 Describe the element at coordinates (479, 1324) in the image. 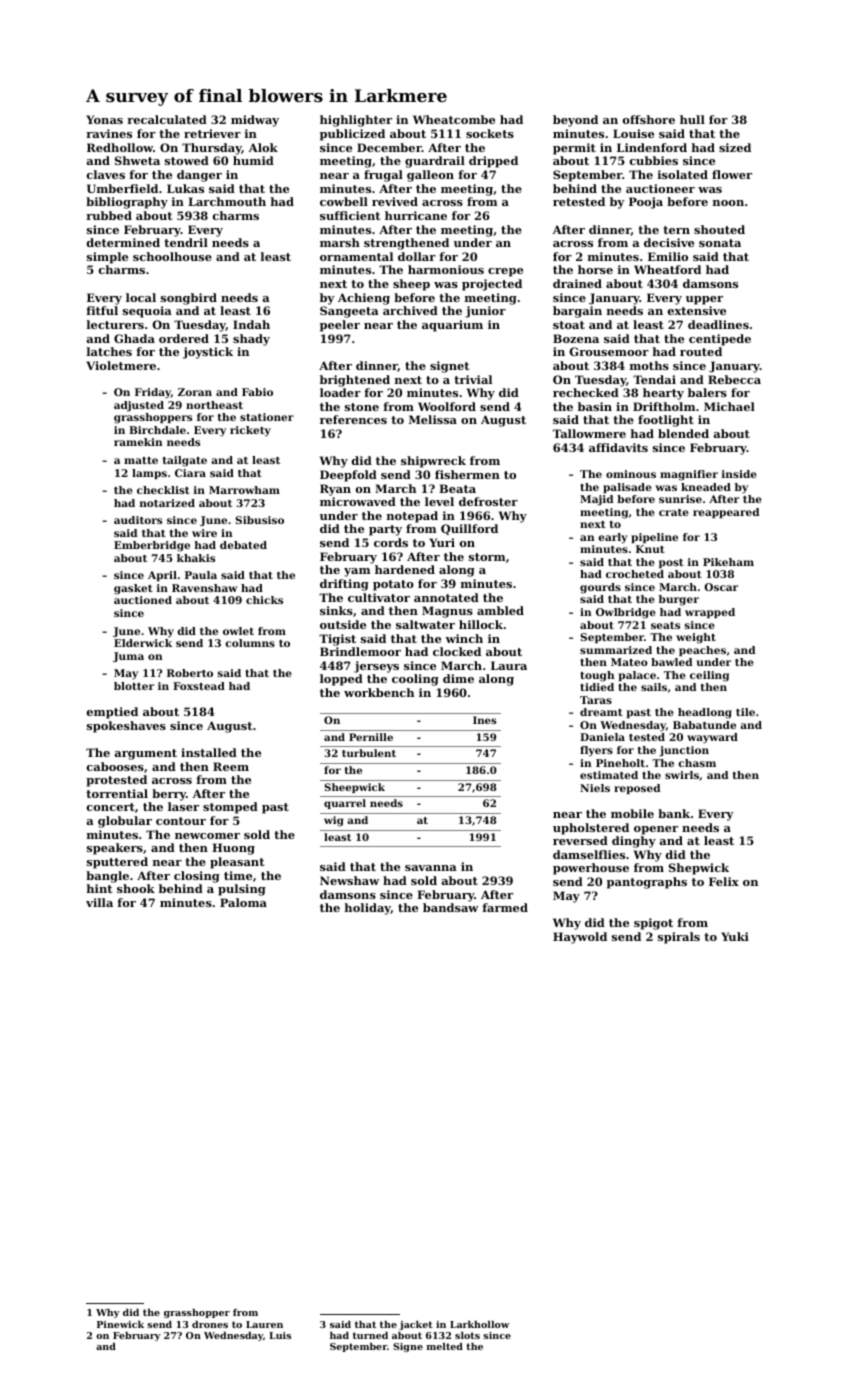

I see `Larkhollow` at that location.
